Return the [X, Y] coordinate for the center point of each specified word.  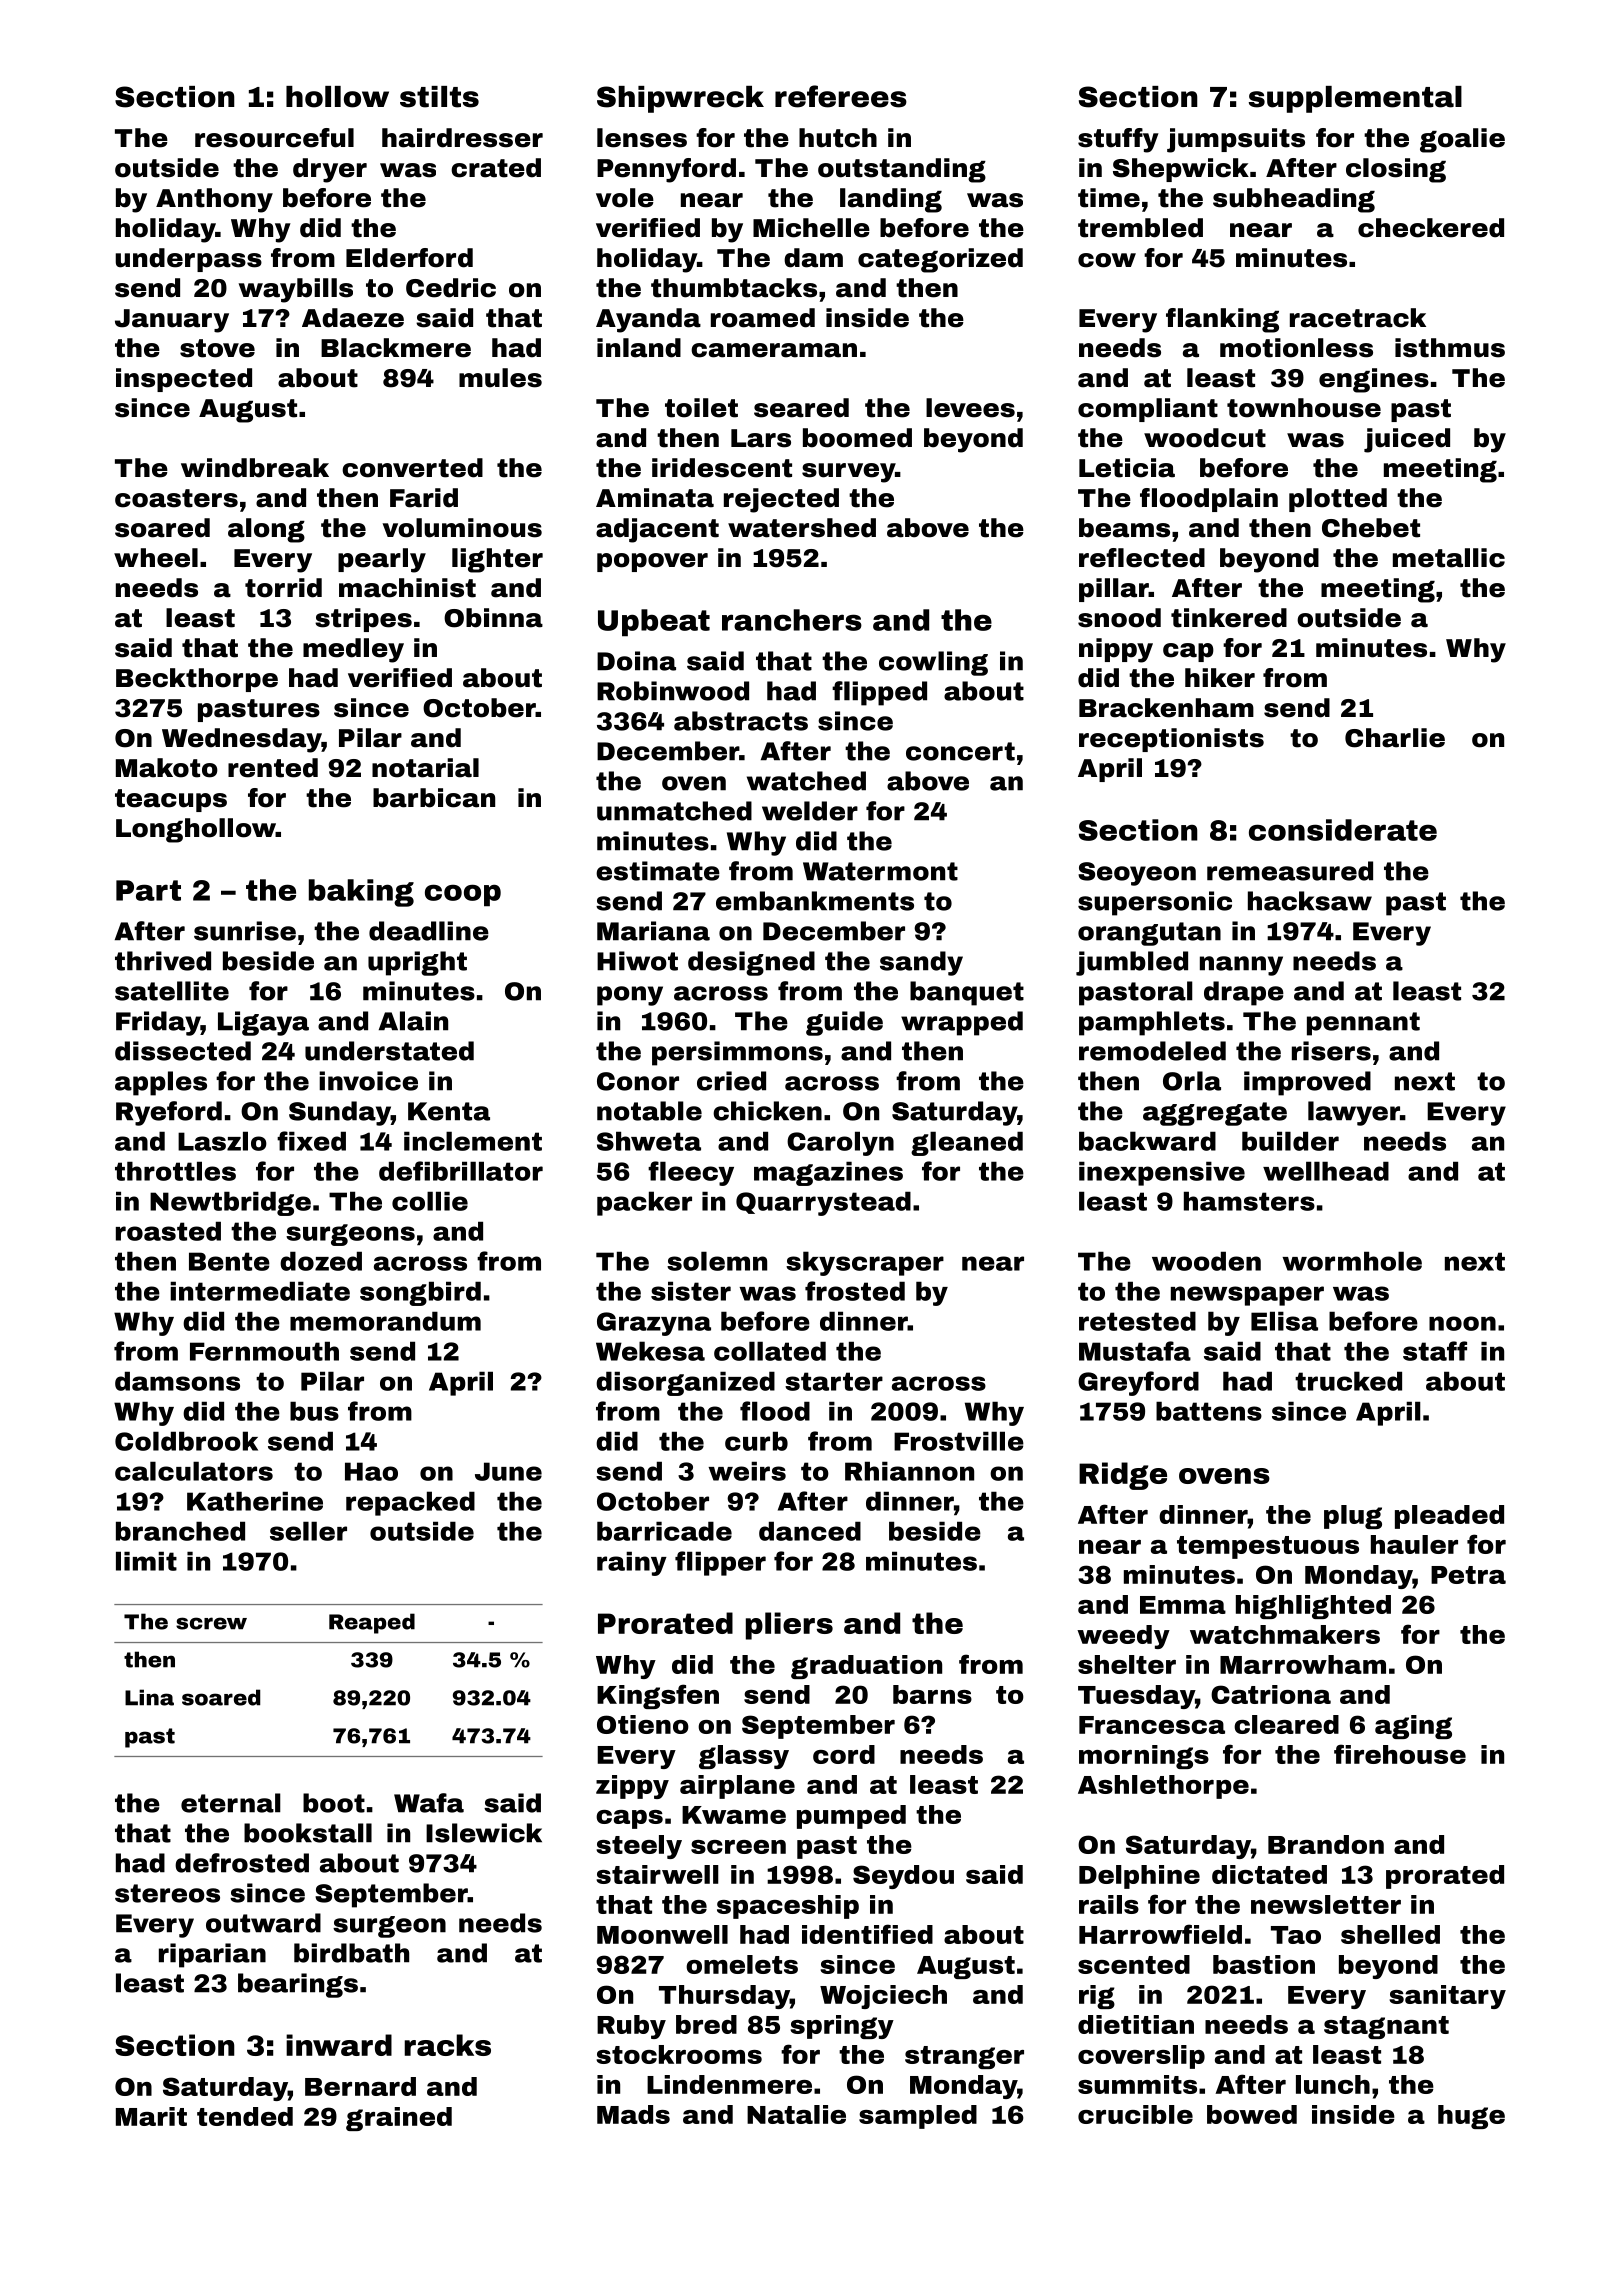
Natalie [796, 2114]
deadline [429, 931]
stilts [439, 97]
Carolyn [840, 1143]
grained [399, 2119]
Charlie [1395, 738]
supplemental [1355, 99]
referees [841, 96]
